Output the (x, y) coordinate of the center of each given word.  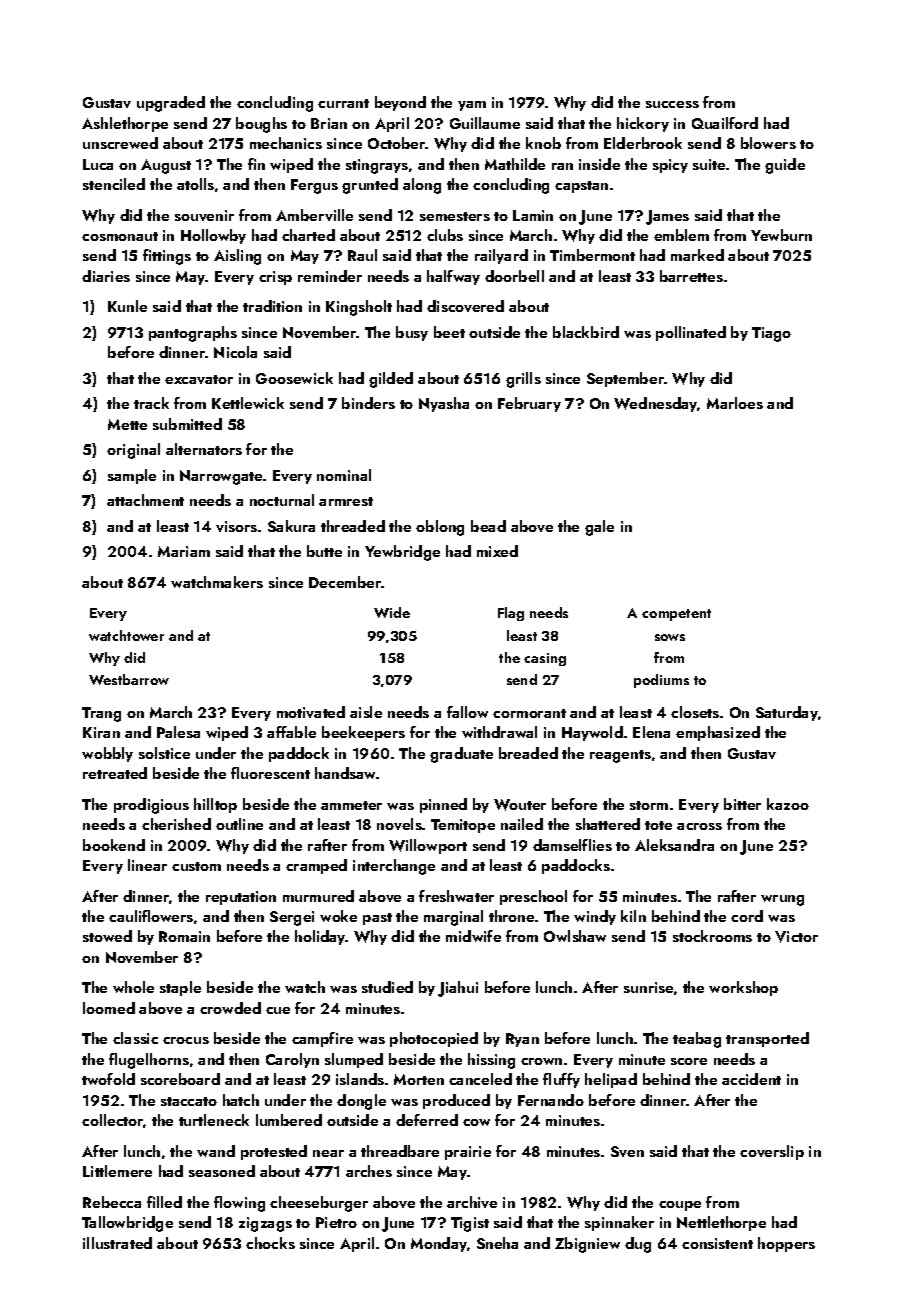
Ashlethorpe (125, 124)
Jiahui (458, 989)
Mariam (184, 551)
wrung (782, 900)
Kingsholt (359, 308)
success (672, 104)
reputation (241, 898)
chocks (270, 1243)
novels (399, 824)
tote (658, 825)
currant (343, 103)
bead (488, 526)
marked (697, 255)
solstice (164, 753)
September (625, 379)
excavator (199, 379)
